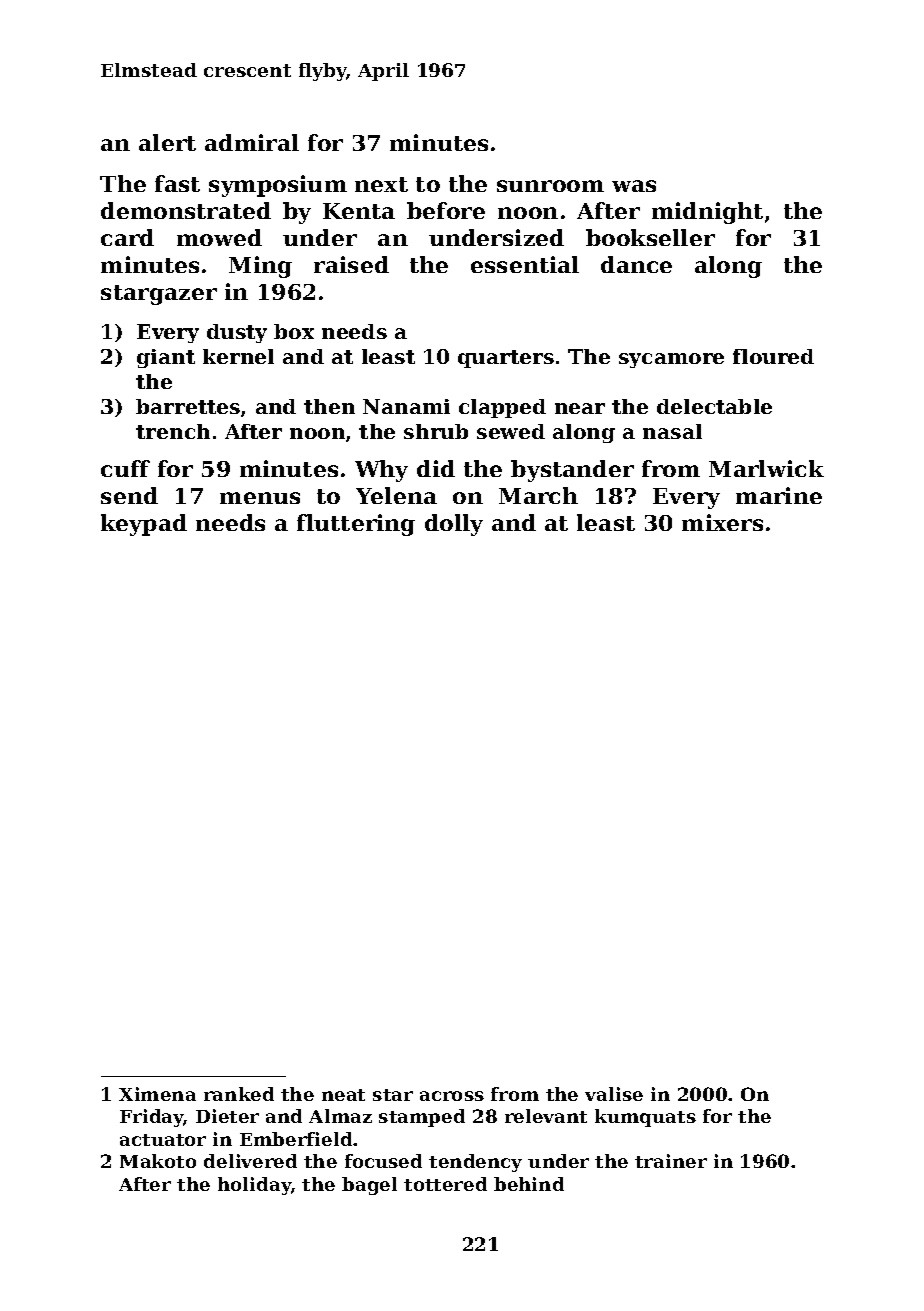 This image has width=924, height=1311. What do you see at coordinates (452, 1096) in the image?
I see `across` at bounding box center [452, 1096].
